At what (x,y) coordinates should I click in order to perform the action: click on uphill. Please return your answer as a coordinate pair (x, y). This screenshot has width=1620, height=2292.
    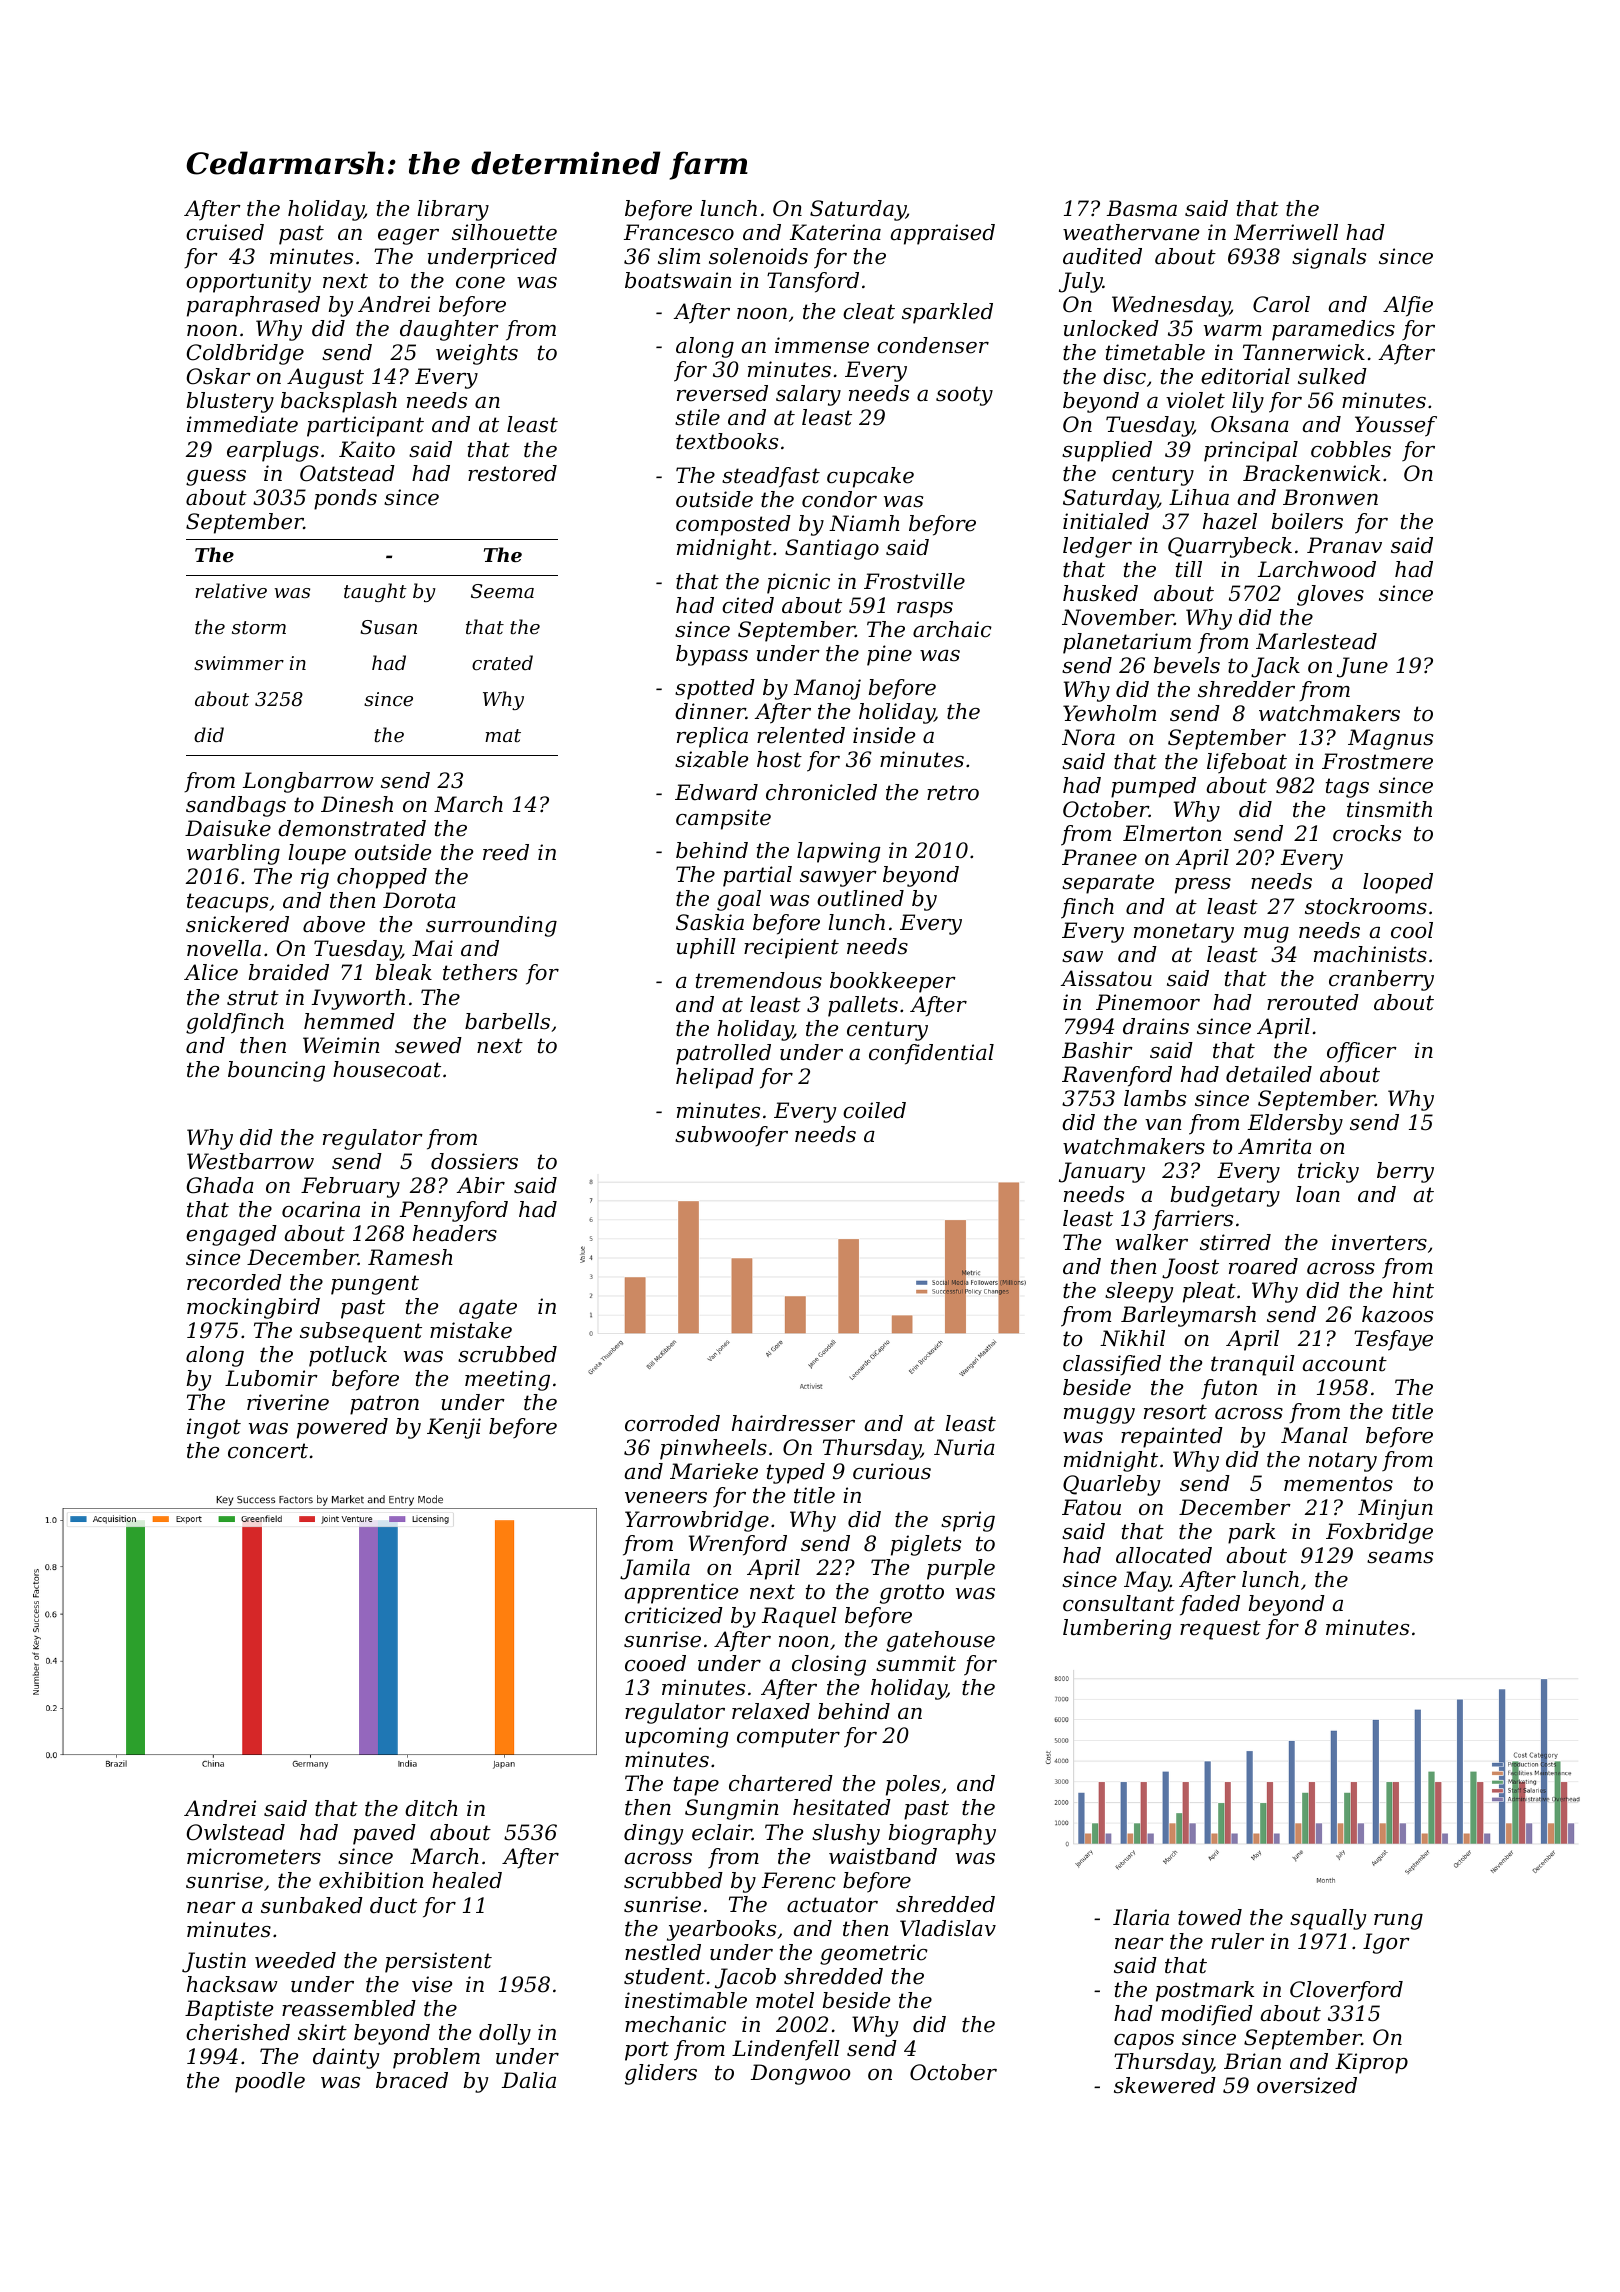
    Looking at the image, I should click on (706, 948).
